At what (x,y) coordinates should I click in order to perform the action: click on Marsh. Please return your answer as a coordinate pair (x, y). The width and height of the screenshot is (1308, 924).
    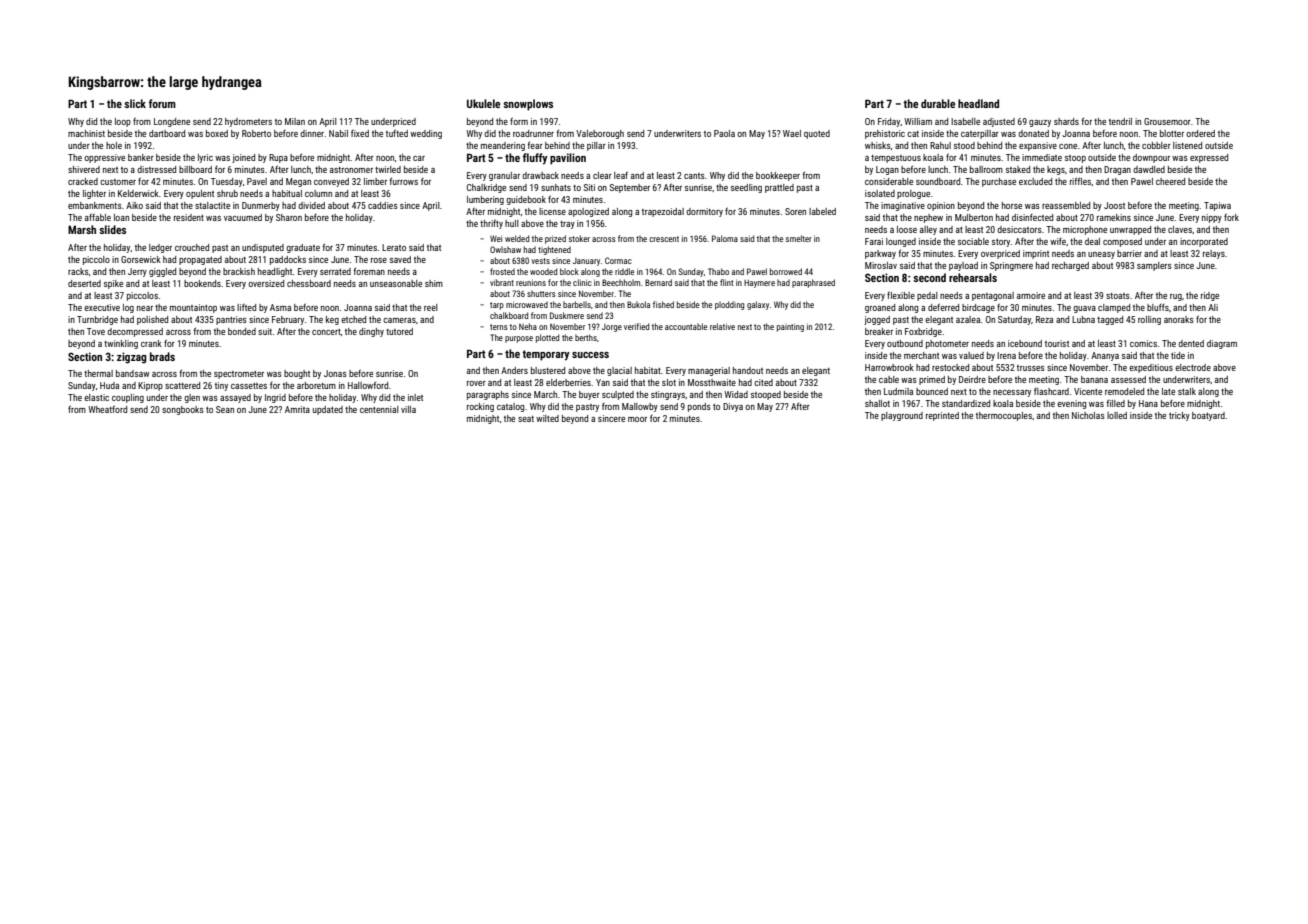
    Looking at the image, I should click on (82, 229).
